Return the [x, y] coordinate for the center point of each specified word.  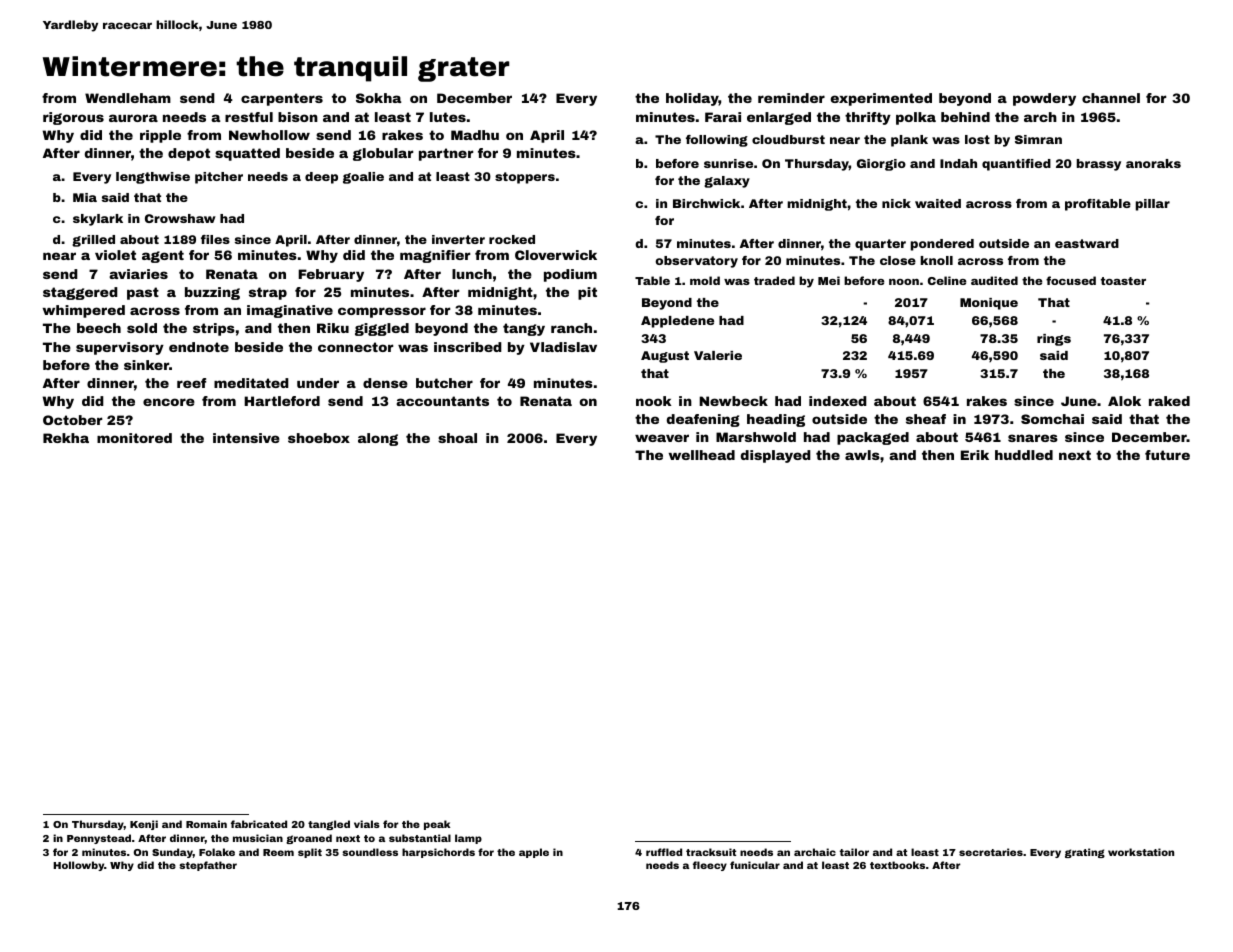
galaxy [727, 182]
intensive [246, 438]
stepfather [208, 866]
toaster [1123, 281]
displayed [776, 456]
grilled [93, 241]
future [1167, 455]
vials [367, 824]
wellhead [701, 455]
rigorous [73, 118]
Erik [975, 455]
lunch [472, 274]
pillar [1153, 205]
